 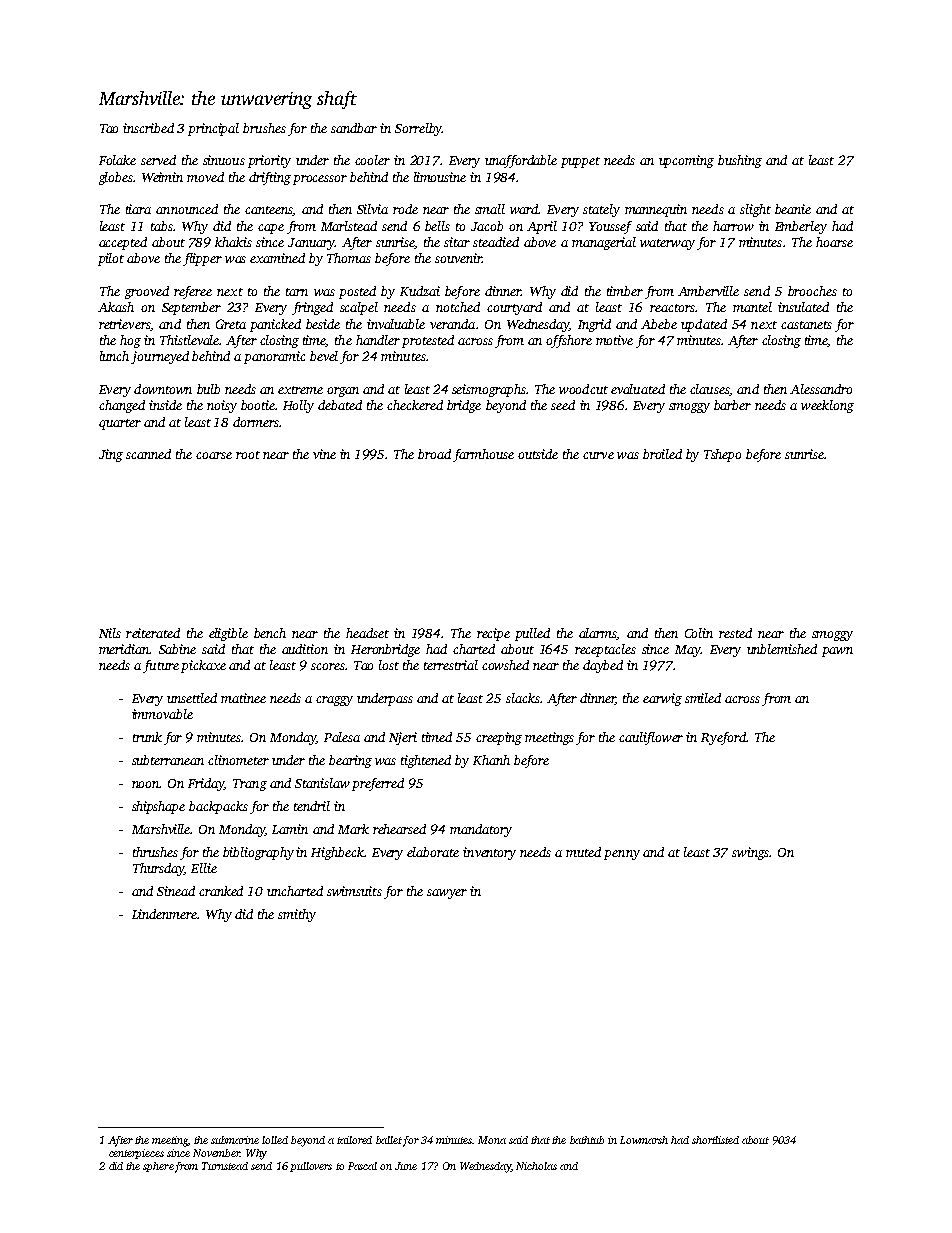 I want to click on Folake, so click(x=117, y=160).
